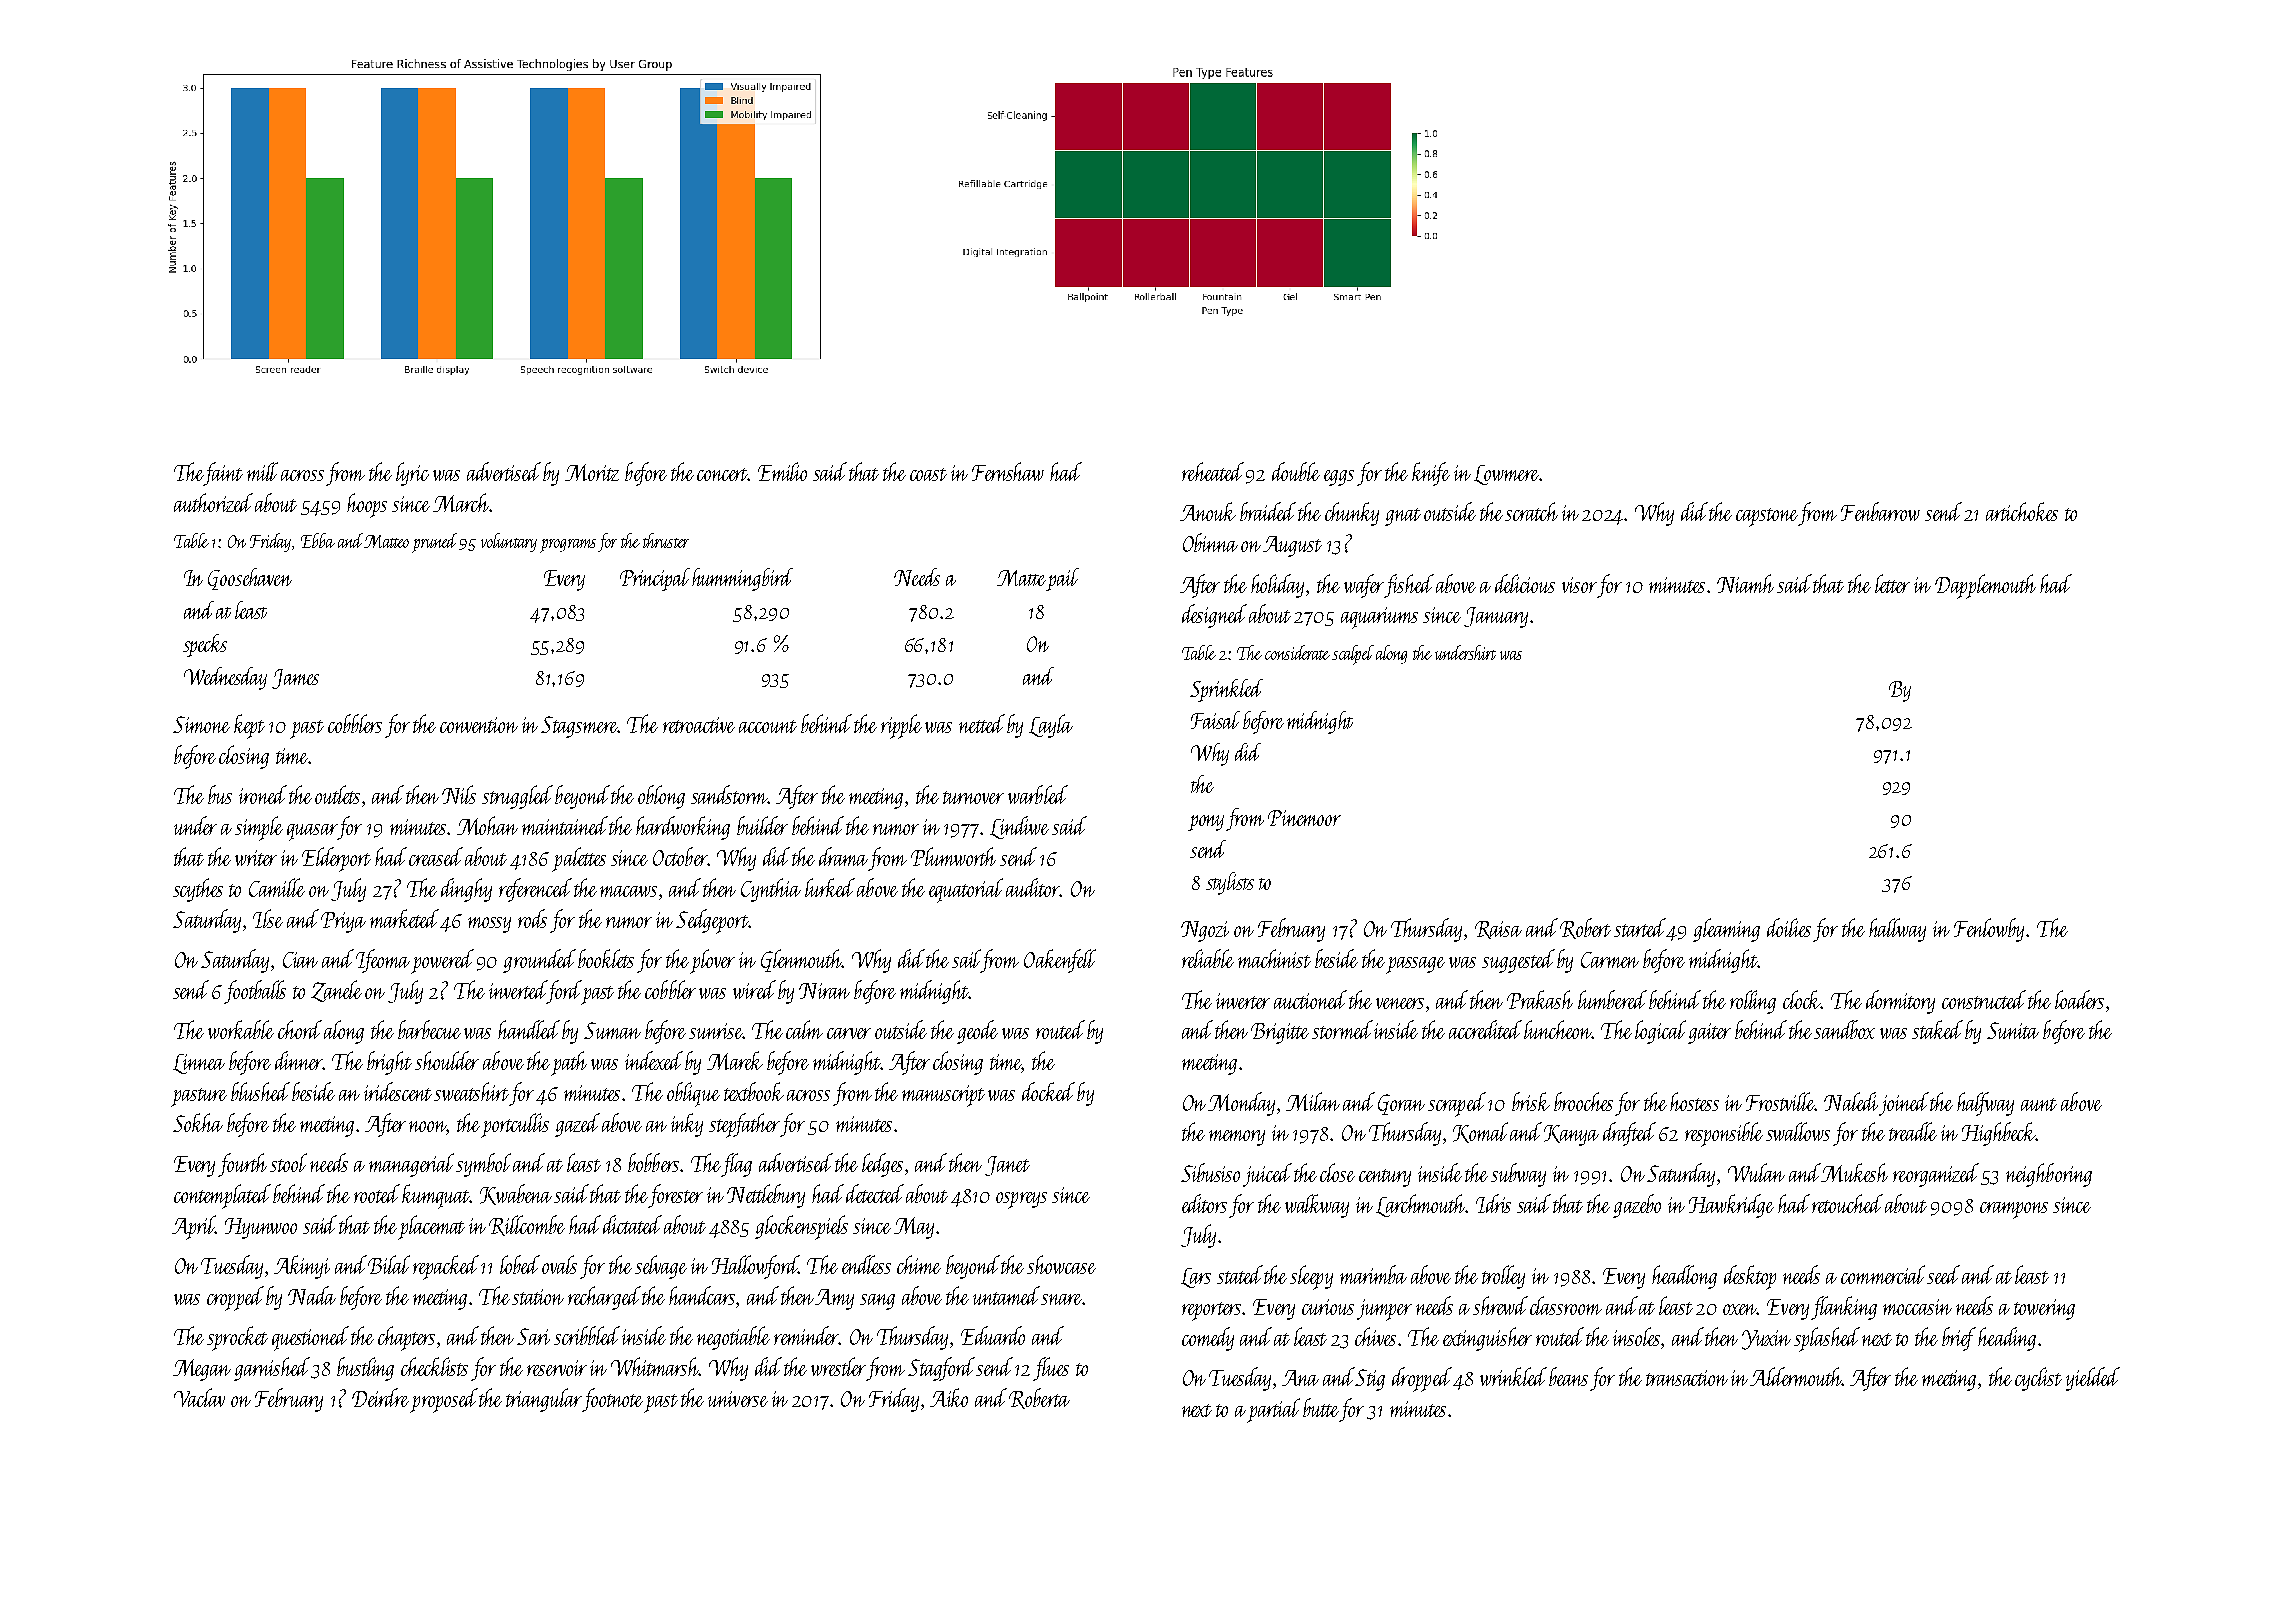  I want to click on Whitmarsh, so click(655, 1366).
